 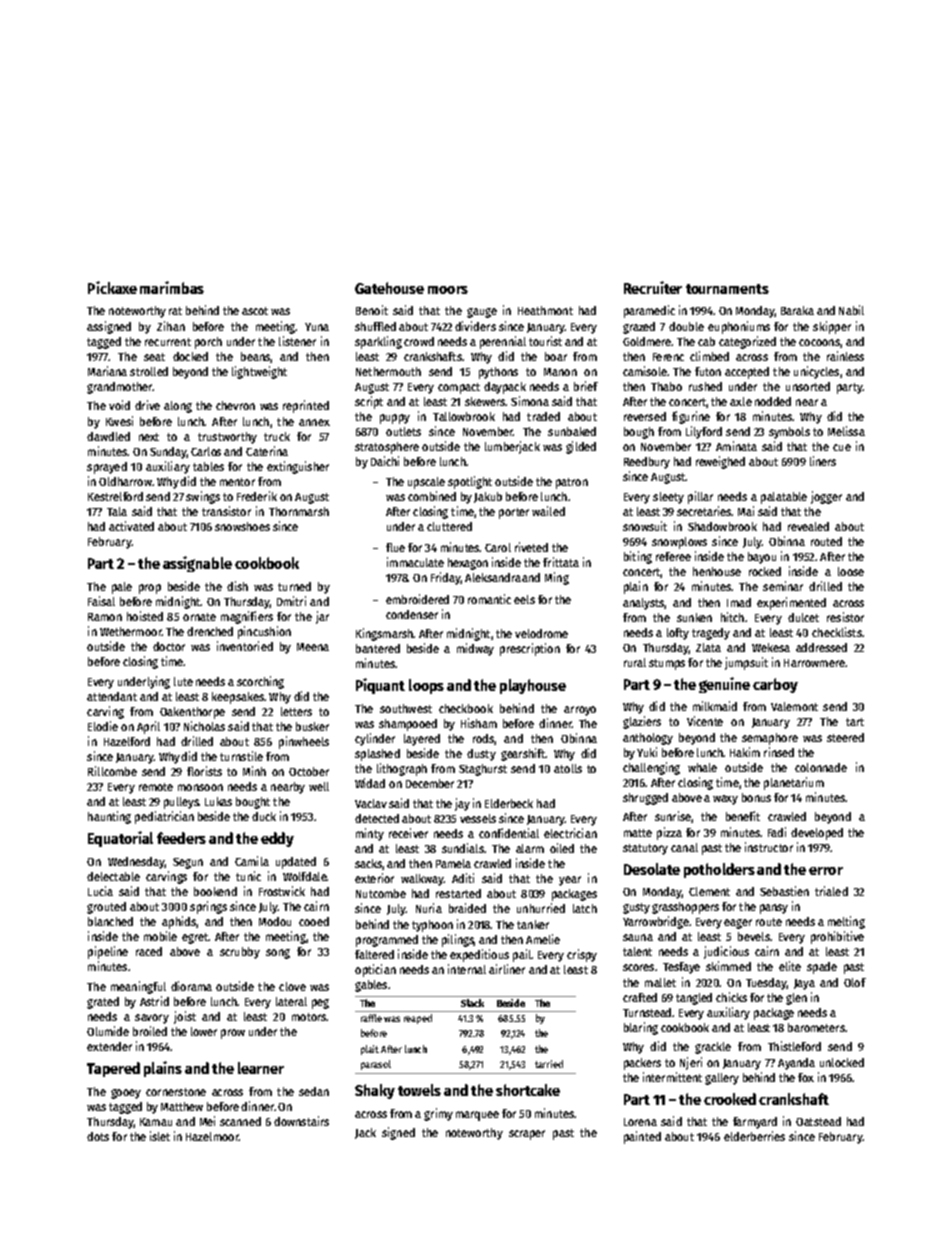 I want to click on milkmaid, so click(x=715, y=706).
